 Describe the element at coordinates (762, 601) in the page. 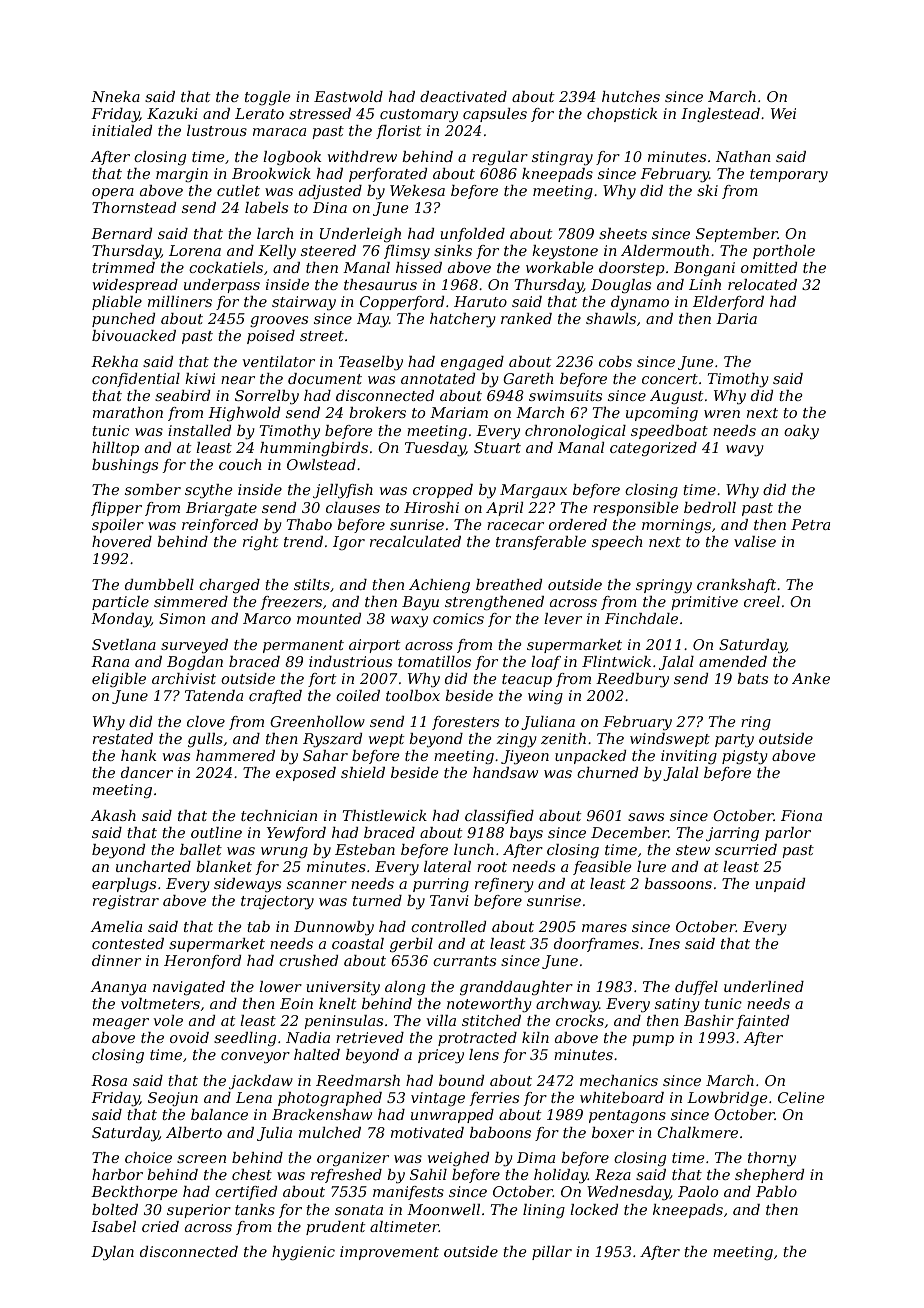

I see `creel` at that location.
